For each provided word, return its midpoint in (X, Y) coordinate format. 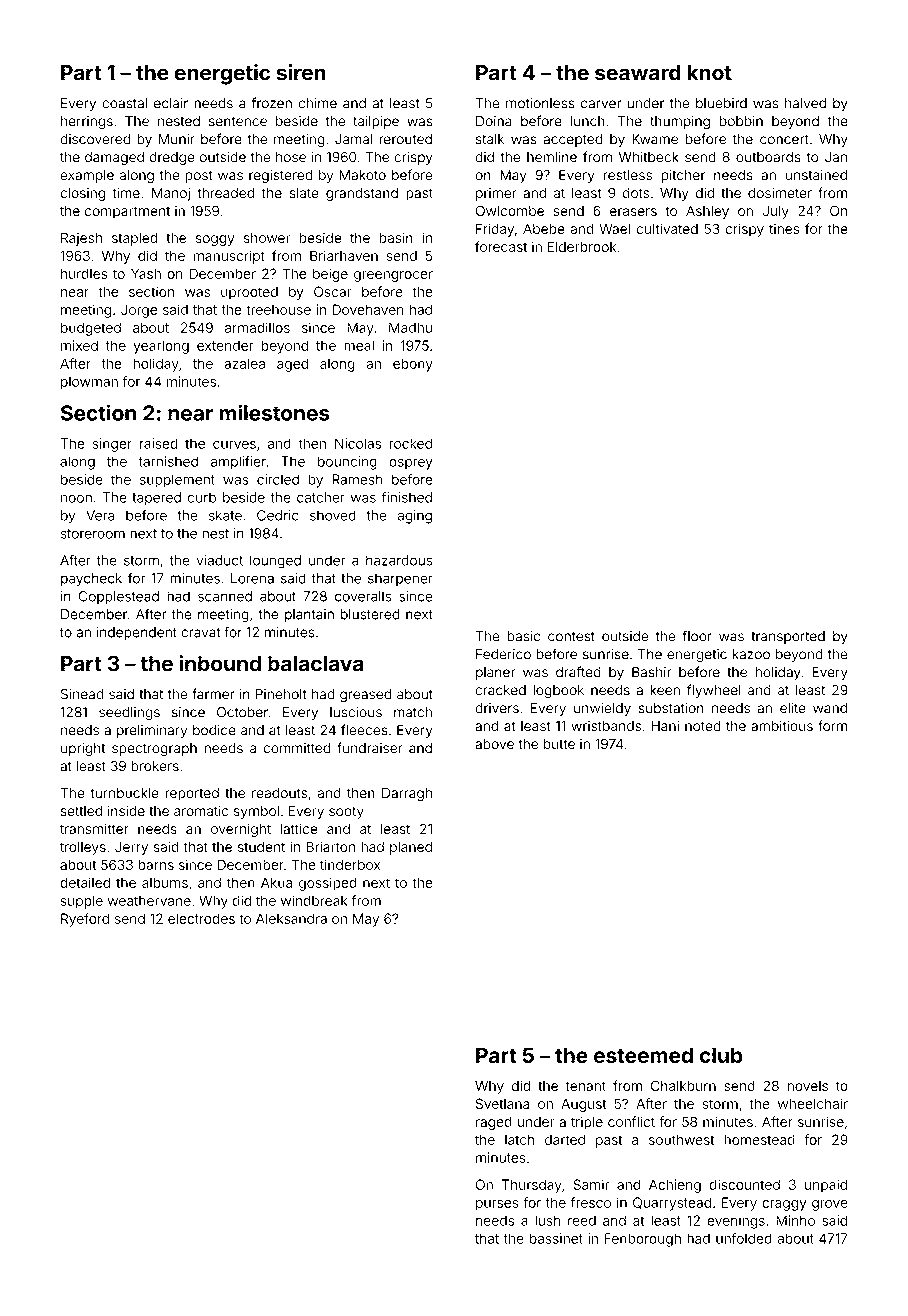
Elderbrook (582, 246)
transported (788, 637)
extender (225, 345)
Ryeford (85, 920)
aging (414, 517)
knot (709, 73)
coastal (124, 103)
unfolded (744, 1238)
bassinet (556, 1238)
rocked (411, 443)
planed (411, 848)
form (832, 726)
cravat (200, 633)
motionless (540, 103)
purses (497, 1205)
